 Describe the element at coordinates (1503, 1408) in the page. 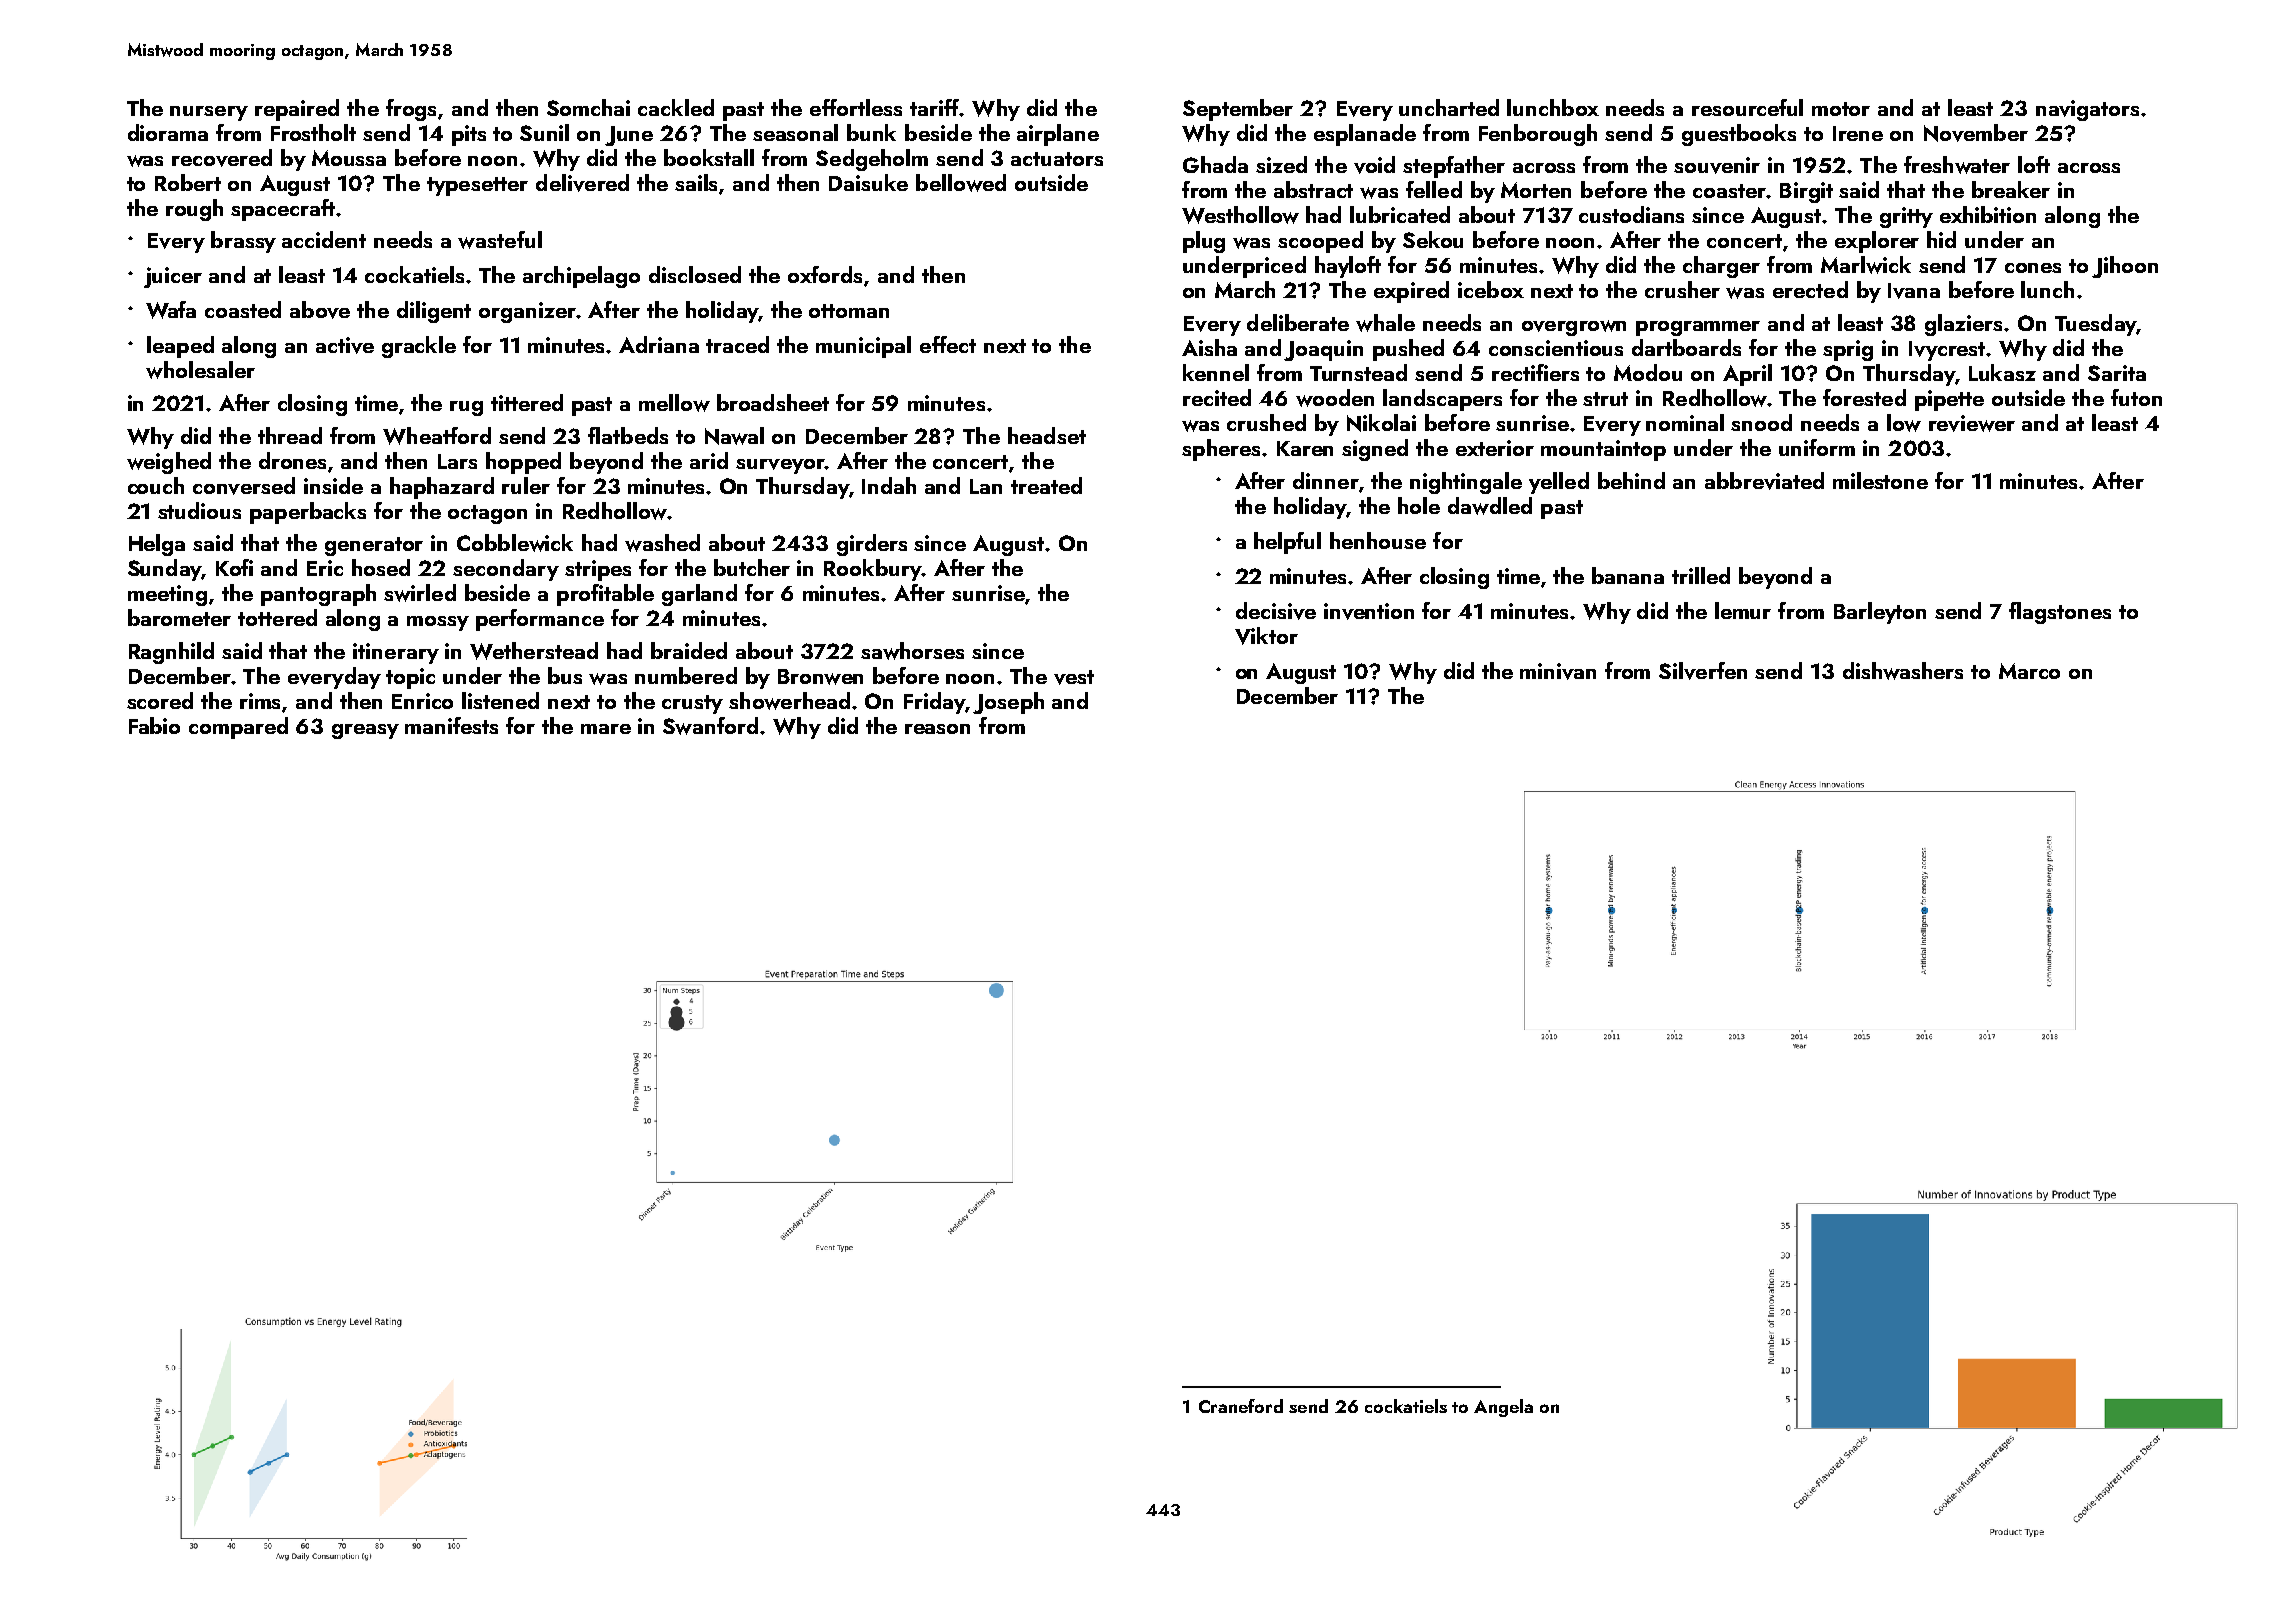

I see `Angela` at that location.
